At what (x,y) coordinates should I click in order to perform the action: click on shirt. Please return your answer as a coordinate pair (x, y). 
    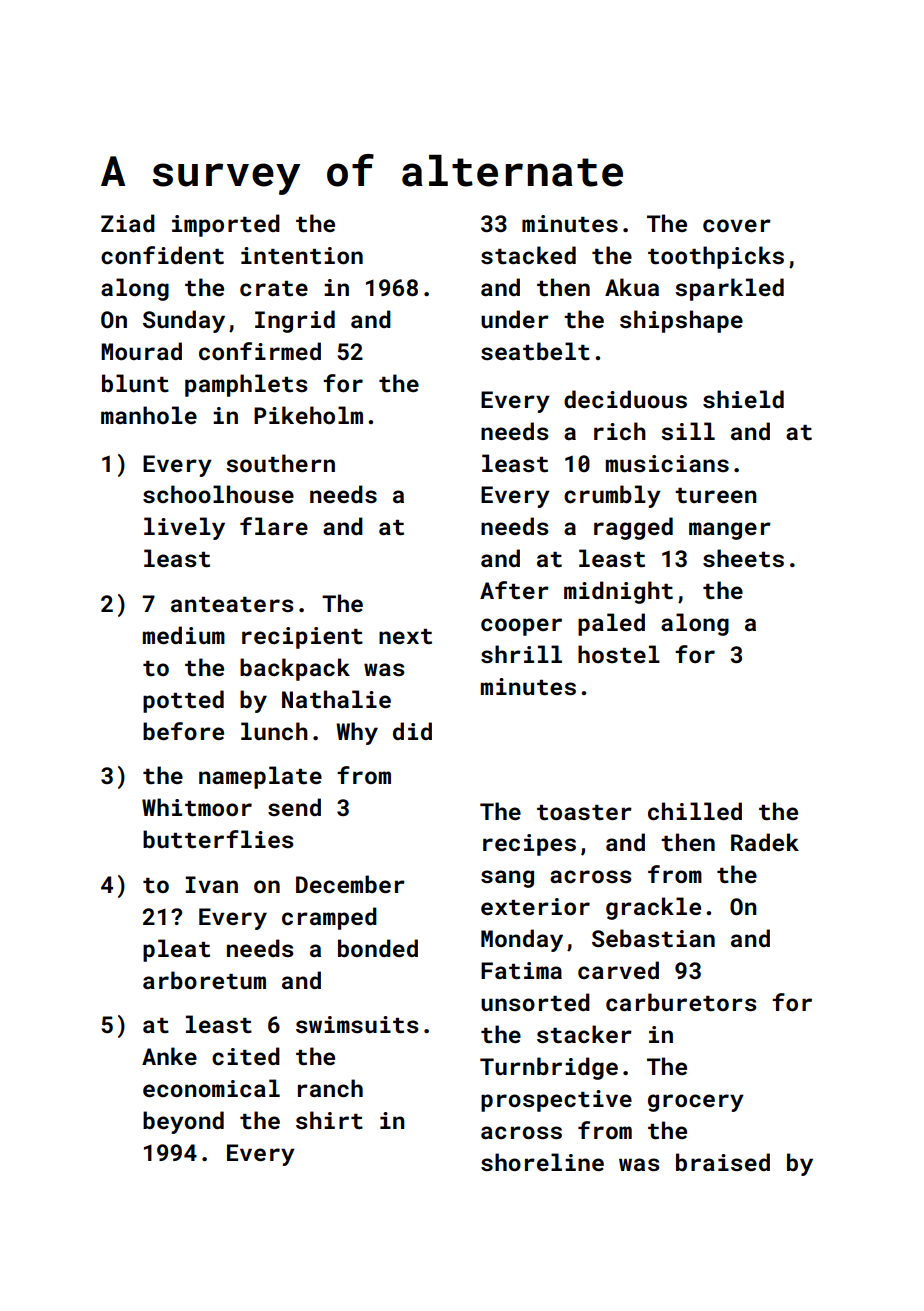
    Looking at the image, I should click on (329, 1120).
